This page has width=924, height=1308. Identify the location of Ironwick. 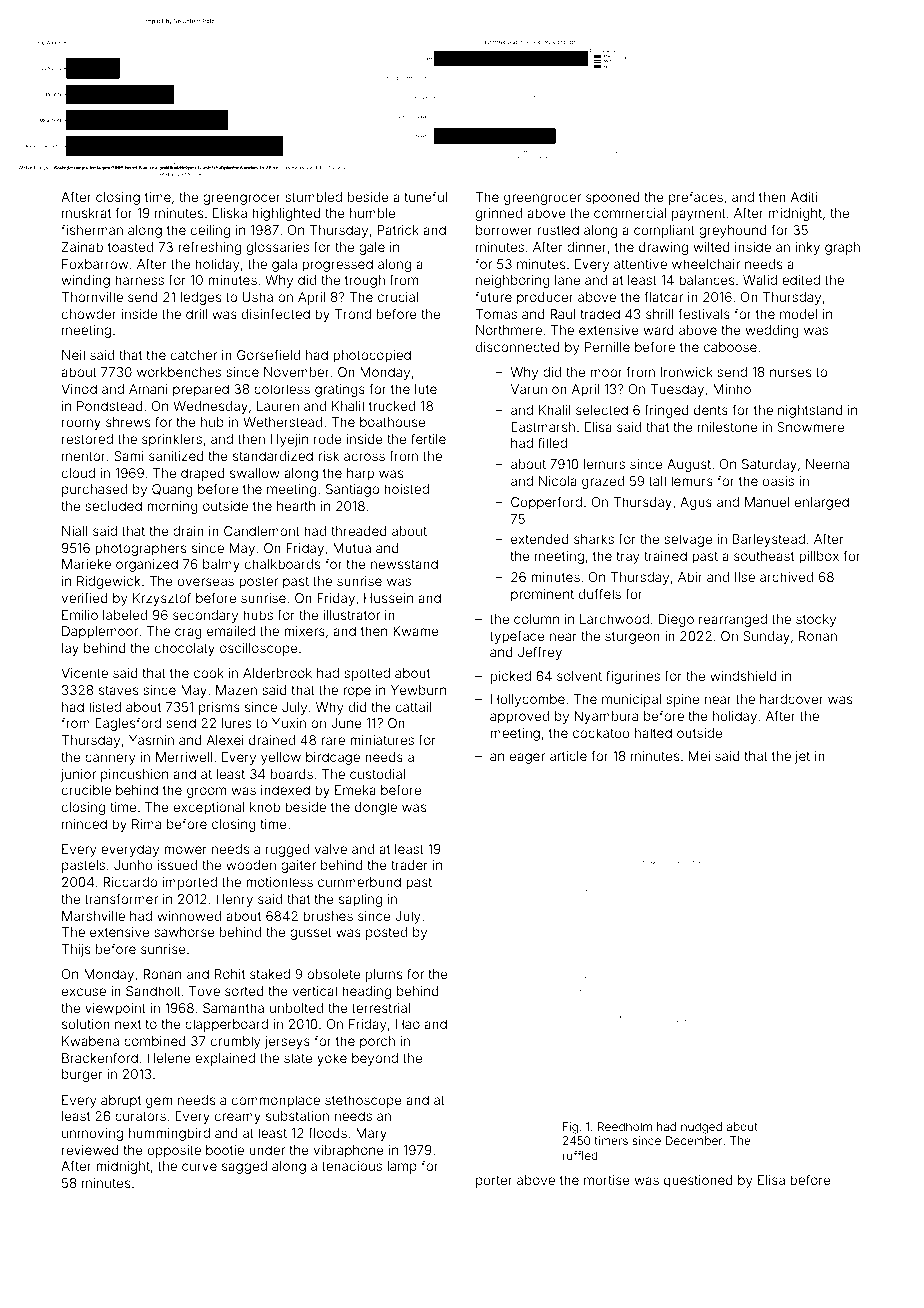
(687, 372).
